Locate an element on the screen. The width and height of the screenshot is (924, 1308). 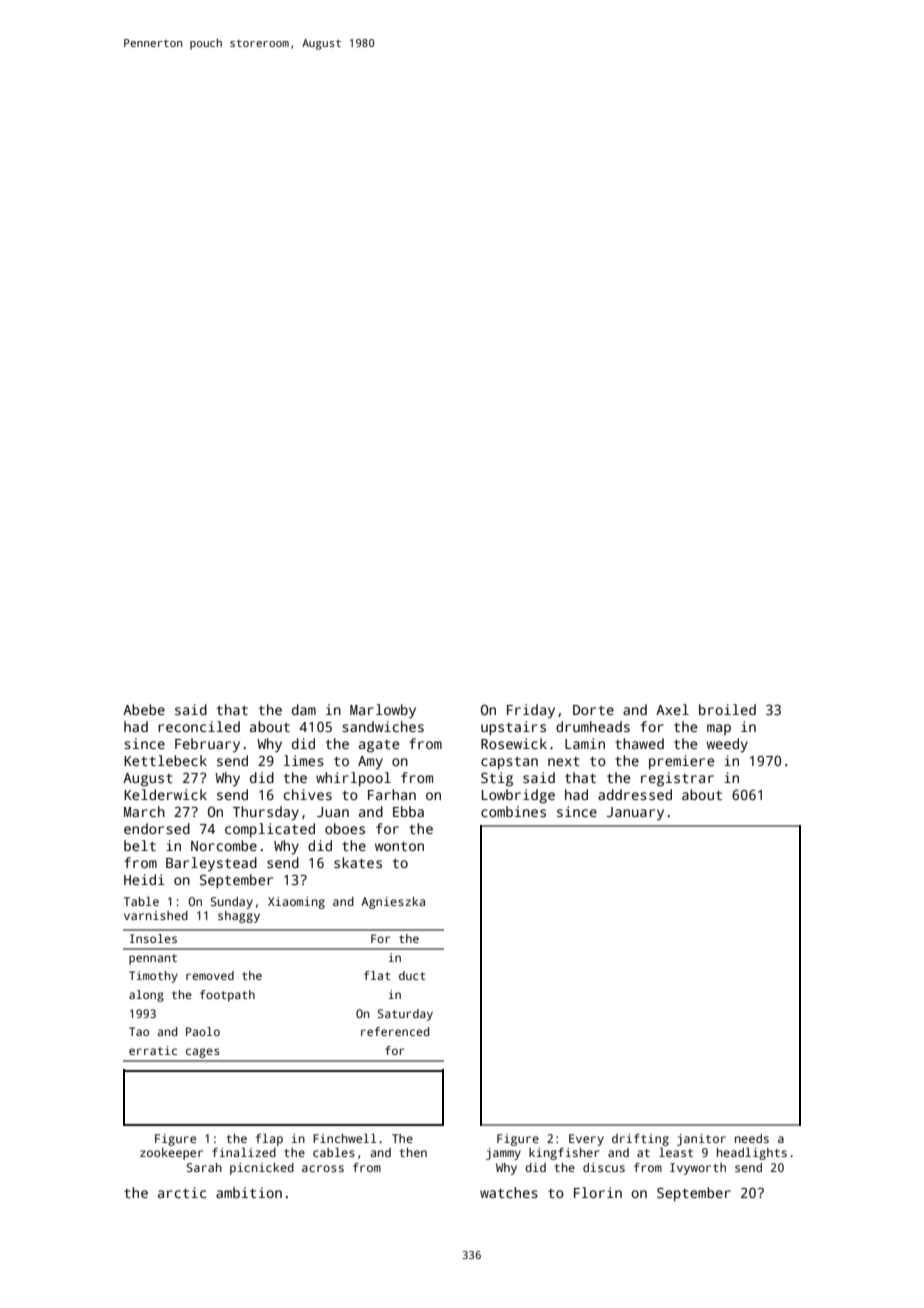
shaggy is located at coordinates (239, 917).
